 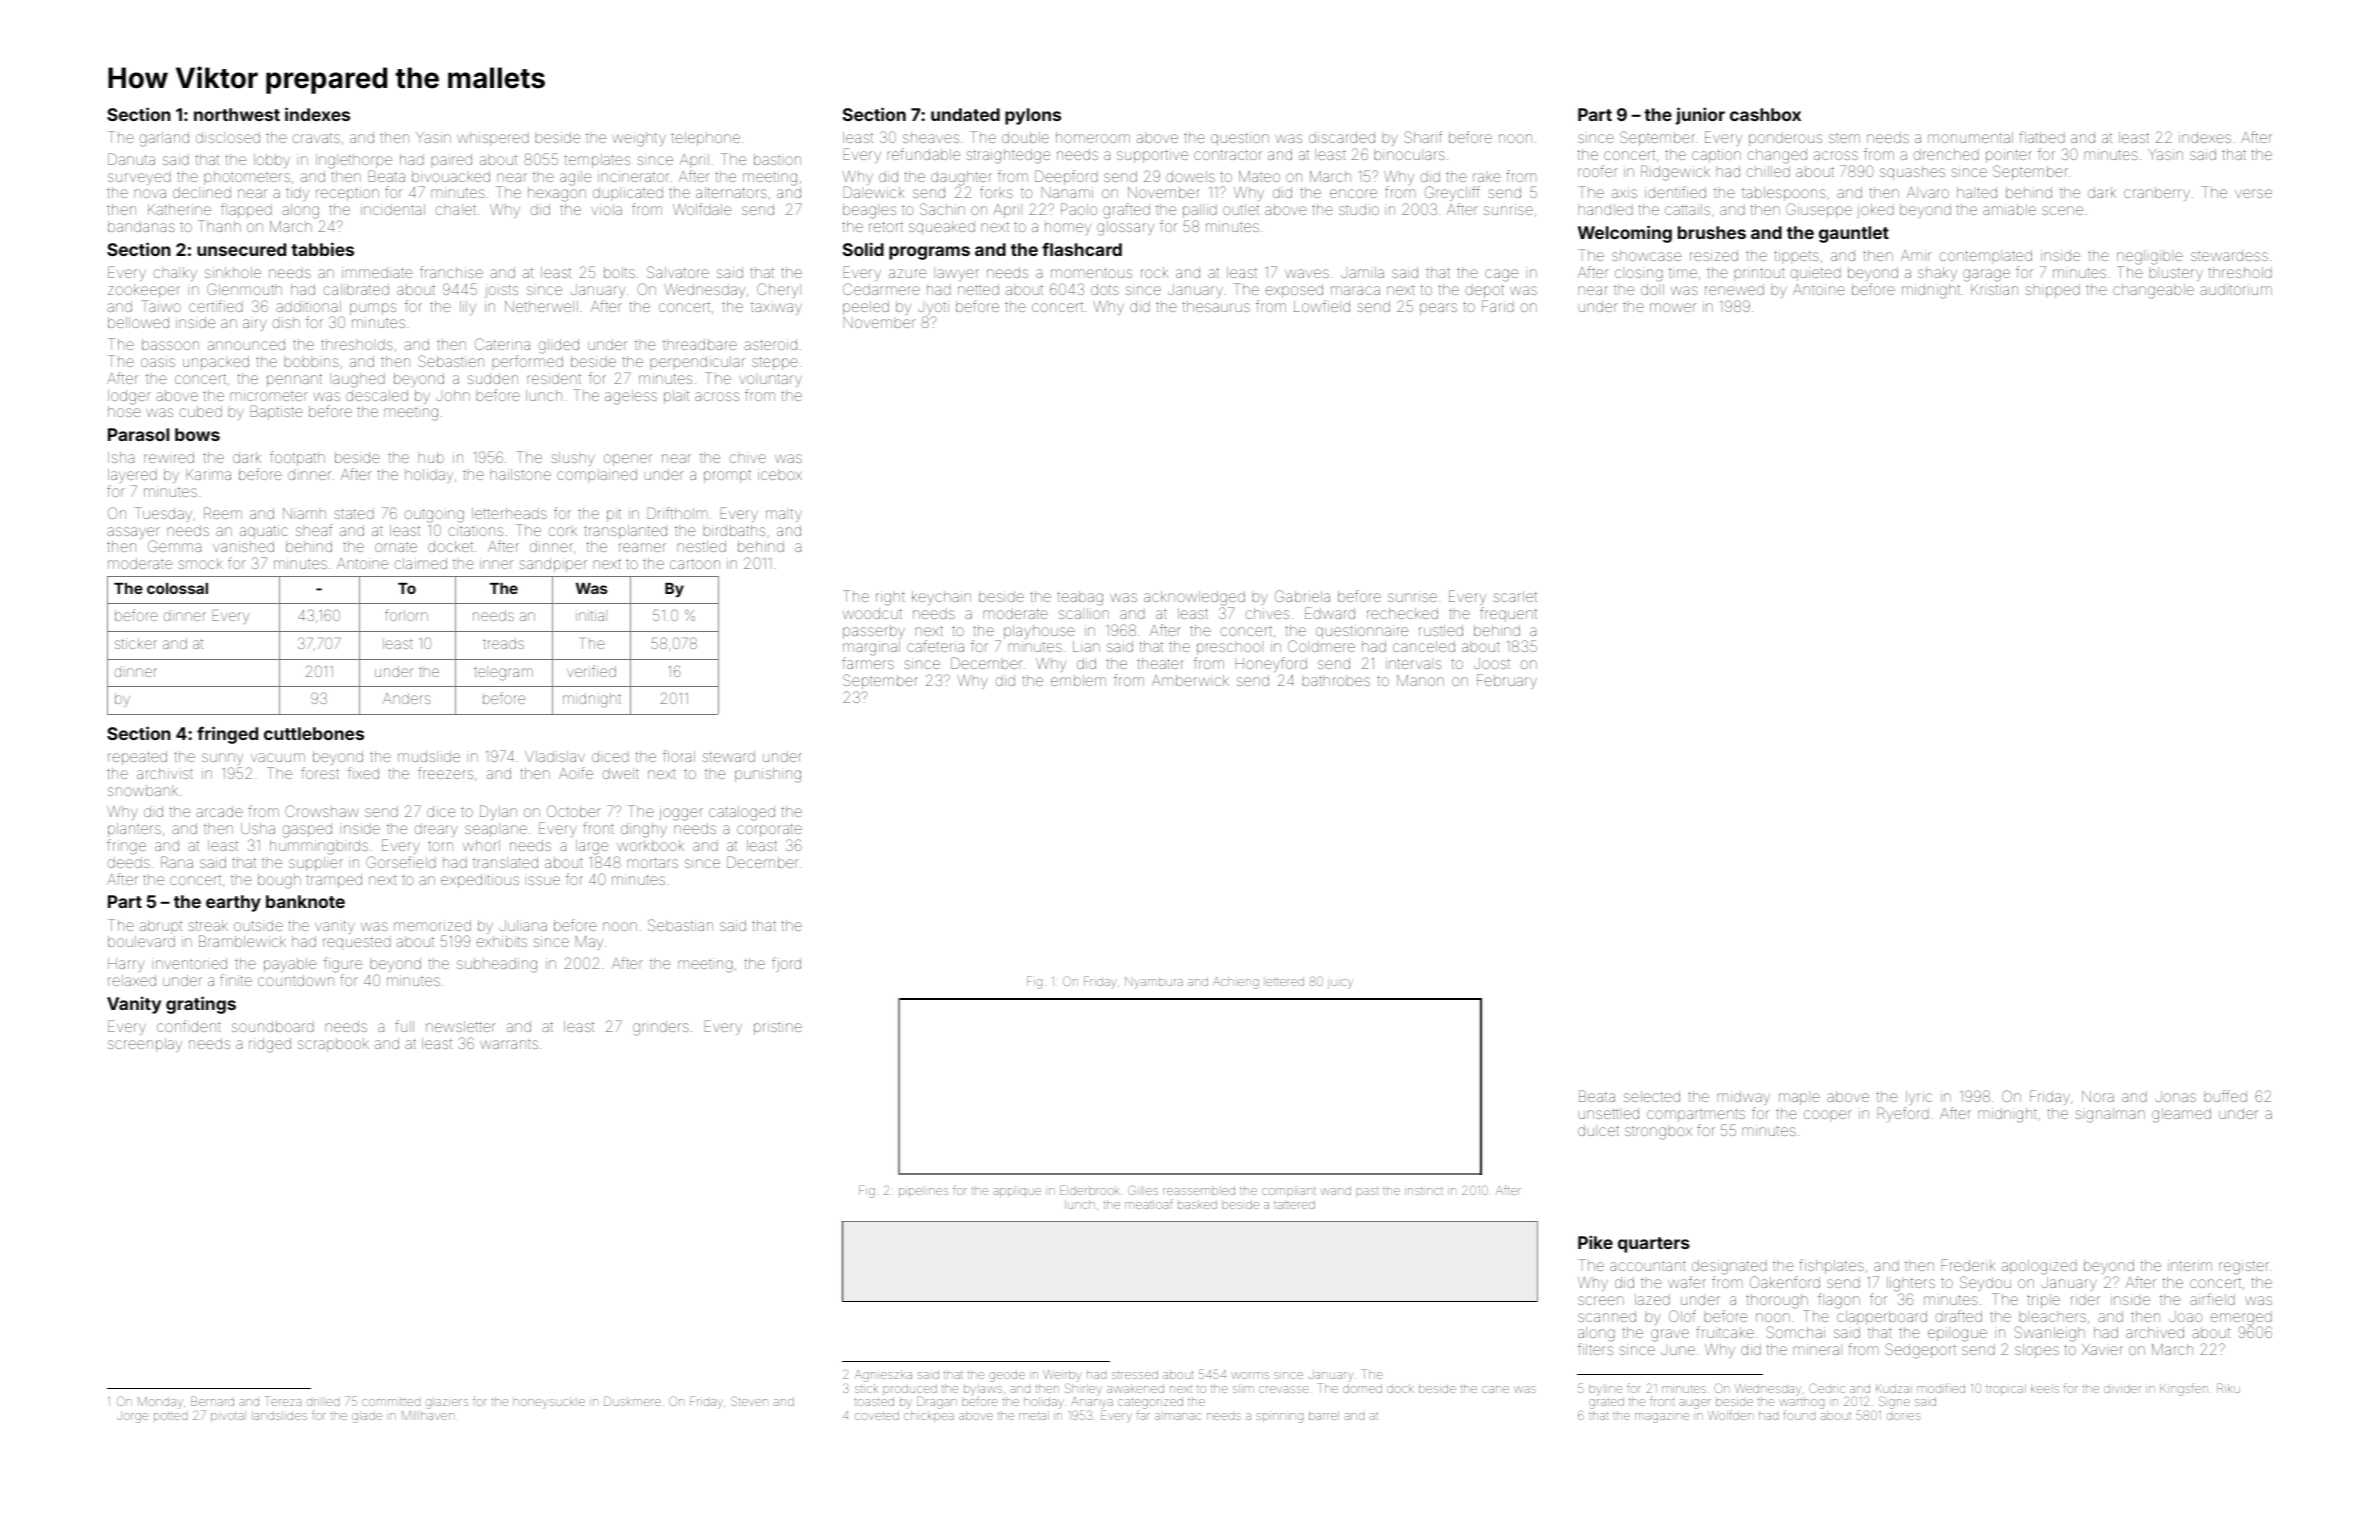 What do you see at coordinates (237, 114) in the screenshot?
I see `northwest` at bounding box center [237, 114].
